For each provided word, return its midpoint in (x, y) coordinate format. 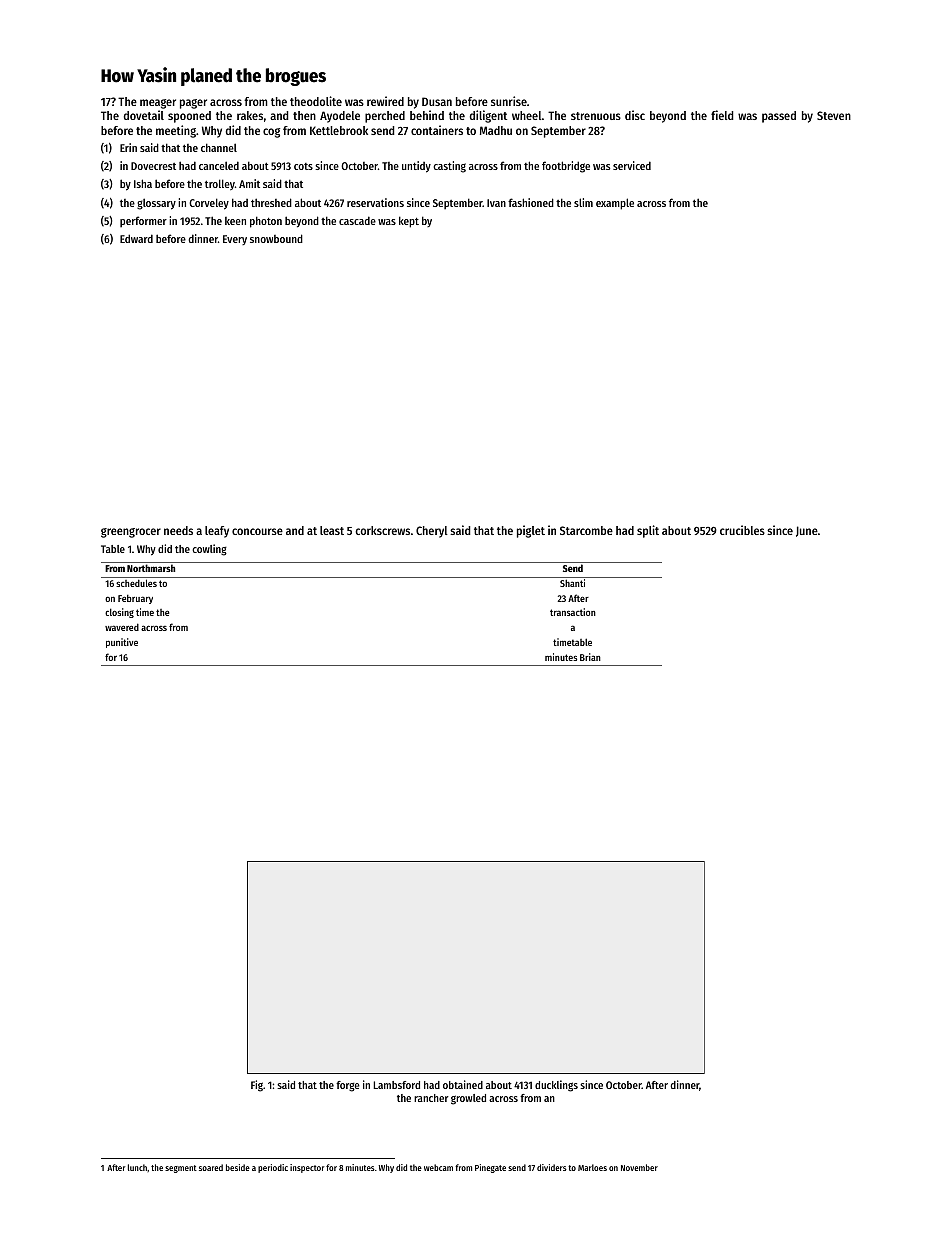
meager (158, 104)
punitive (122, 643)
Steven (834, 115)
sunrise (509, 101)
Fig (257, 1086)
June (807, 531)
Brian (590, 657)
